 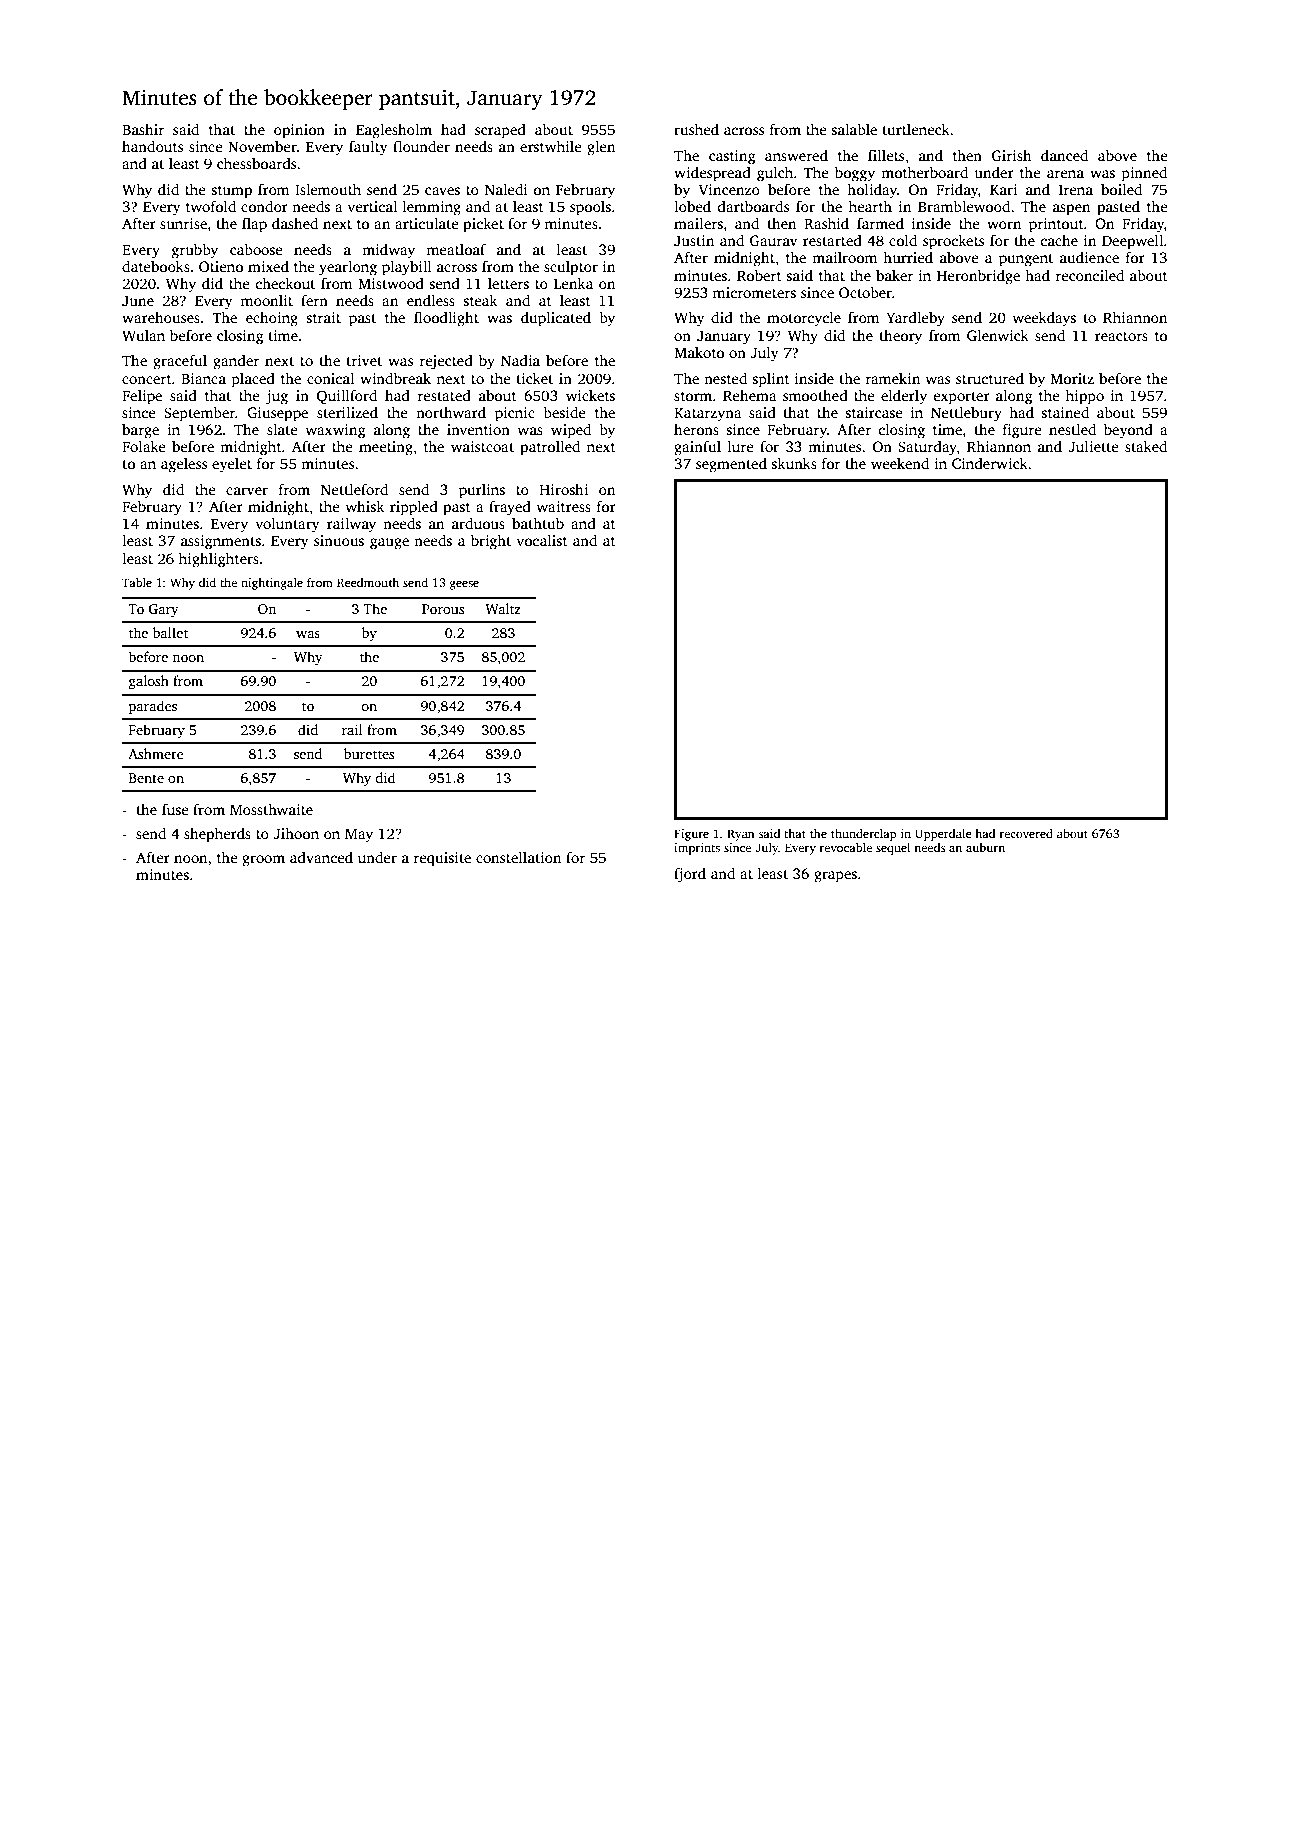 What do you see at coordinates (1003, 189) in the screenshot?
I see `Kari` at bounding box center [1003, 189].
